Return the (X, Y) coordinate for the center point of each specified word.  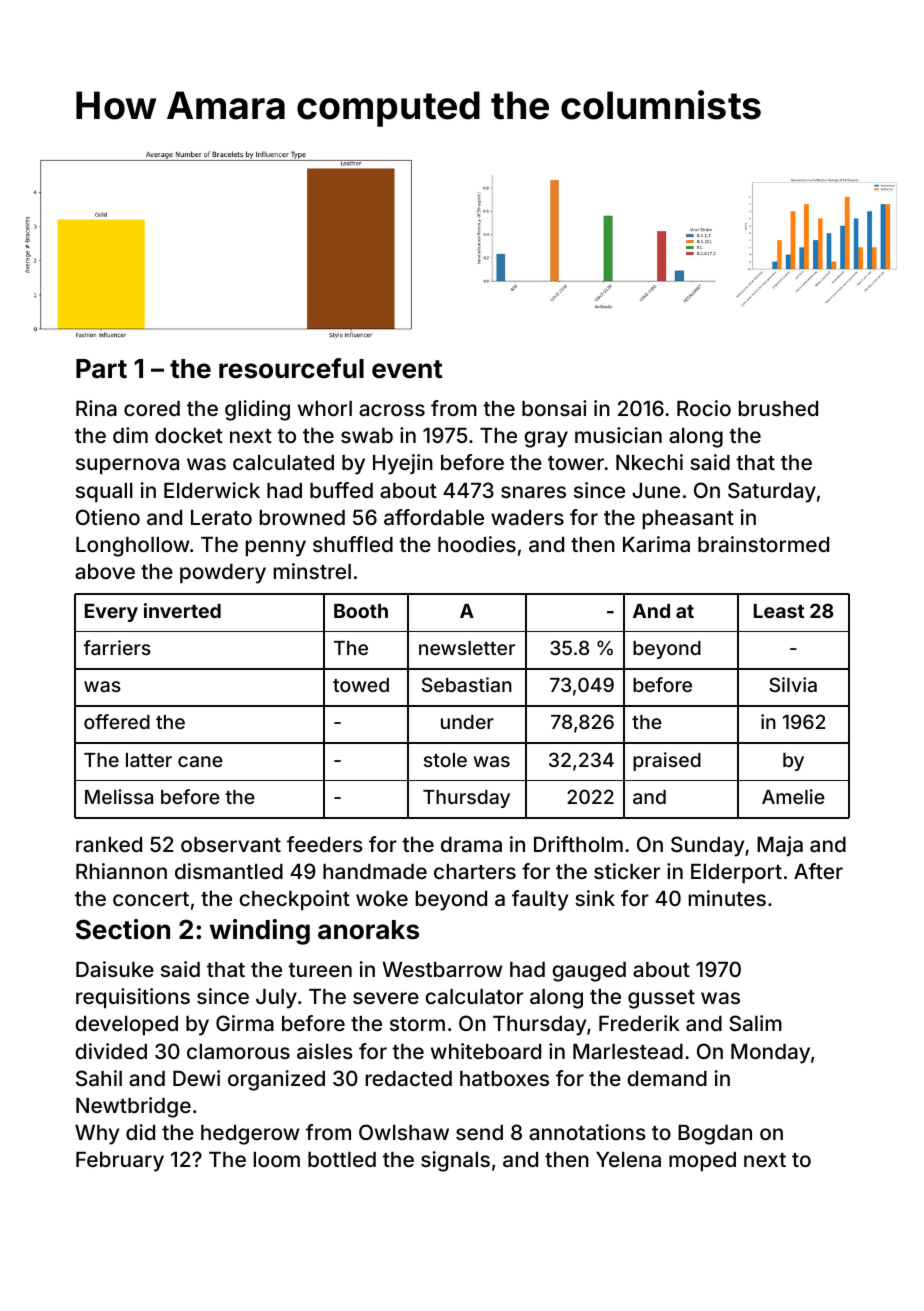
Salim (755, 1023)
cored (152, 408)
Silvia (793, 684)
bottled (342, 1159)
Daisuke (115, 969)
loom (277, 1159)
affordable (434, 517)
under (467, 722)
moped (702, 1162)
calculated (283, 462)
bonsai (554, 408)
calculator (474, 996)
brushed (778, 408)
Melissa (119, 796)
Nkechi (649, 462)
